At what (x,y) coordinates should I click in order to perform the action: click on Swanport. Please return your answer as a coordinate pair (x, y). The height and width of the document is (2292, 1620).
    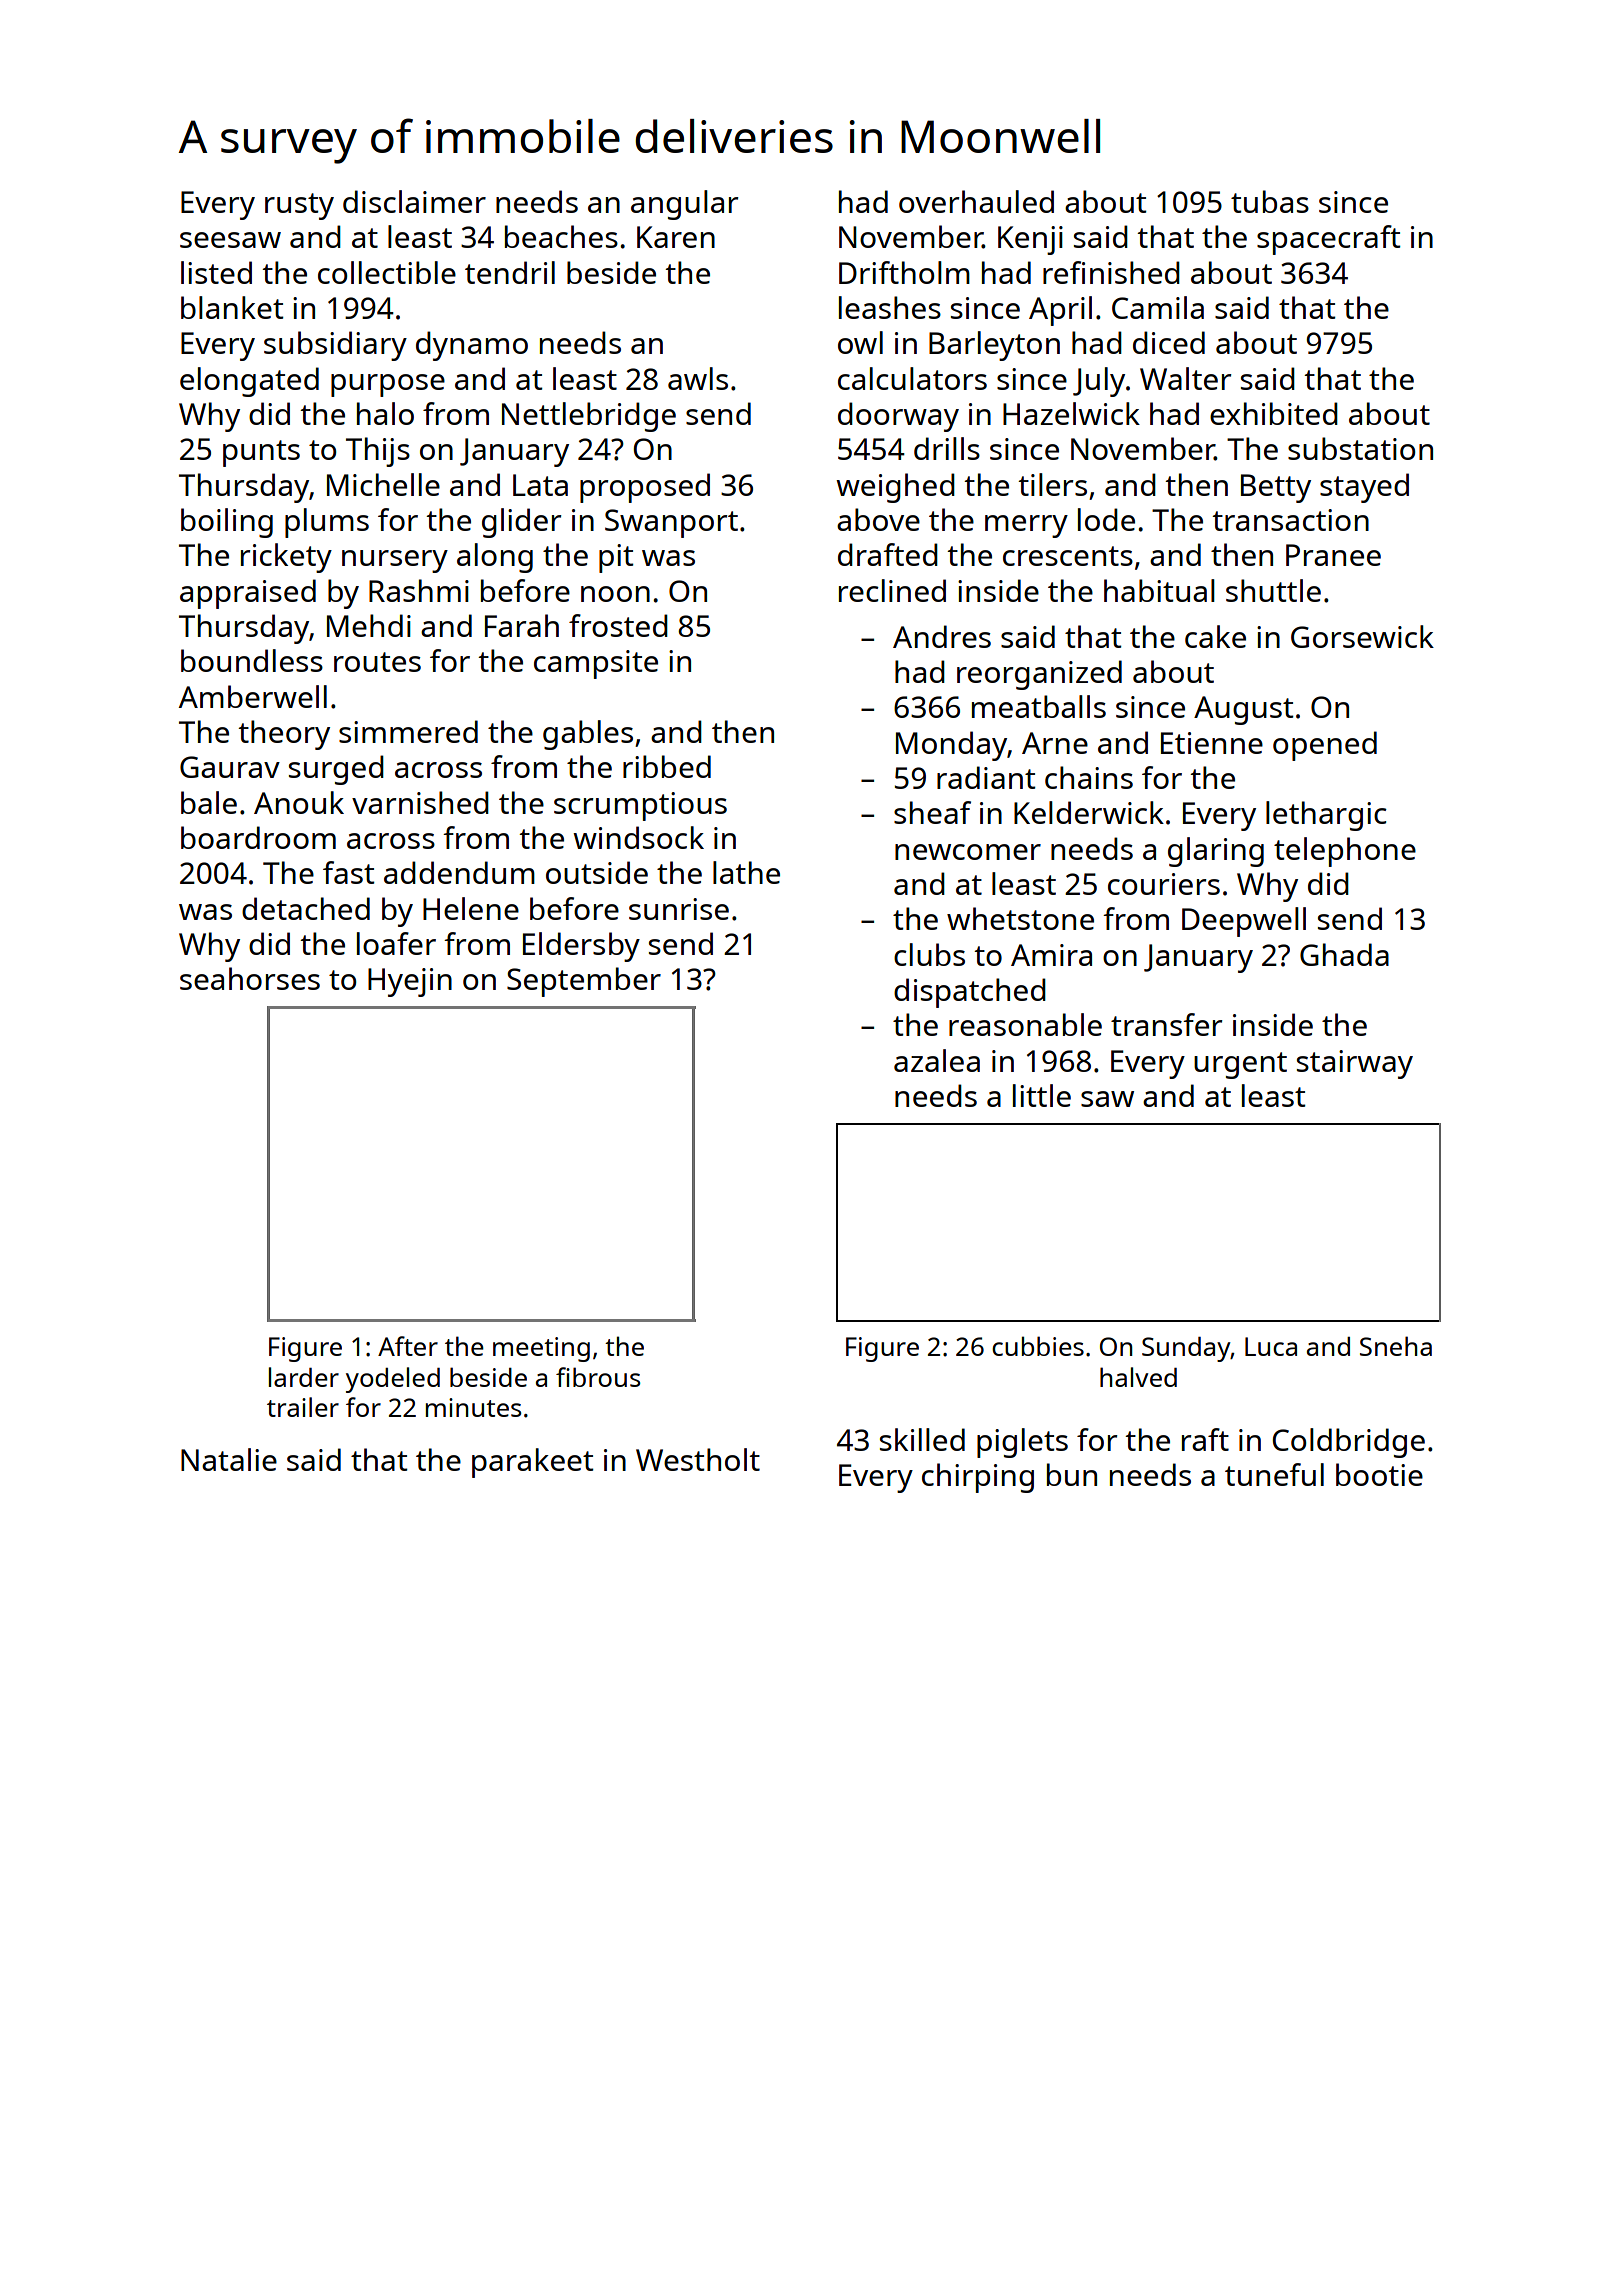
    Looking at the image, I should click on (671, 523).
